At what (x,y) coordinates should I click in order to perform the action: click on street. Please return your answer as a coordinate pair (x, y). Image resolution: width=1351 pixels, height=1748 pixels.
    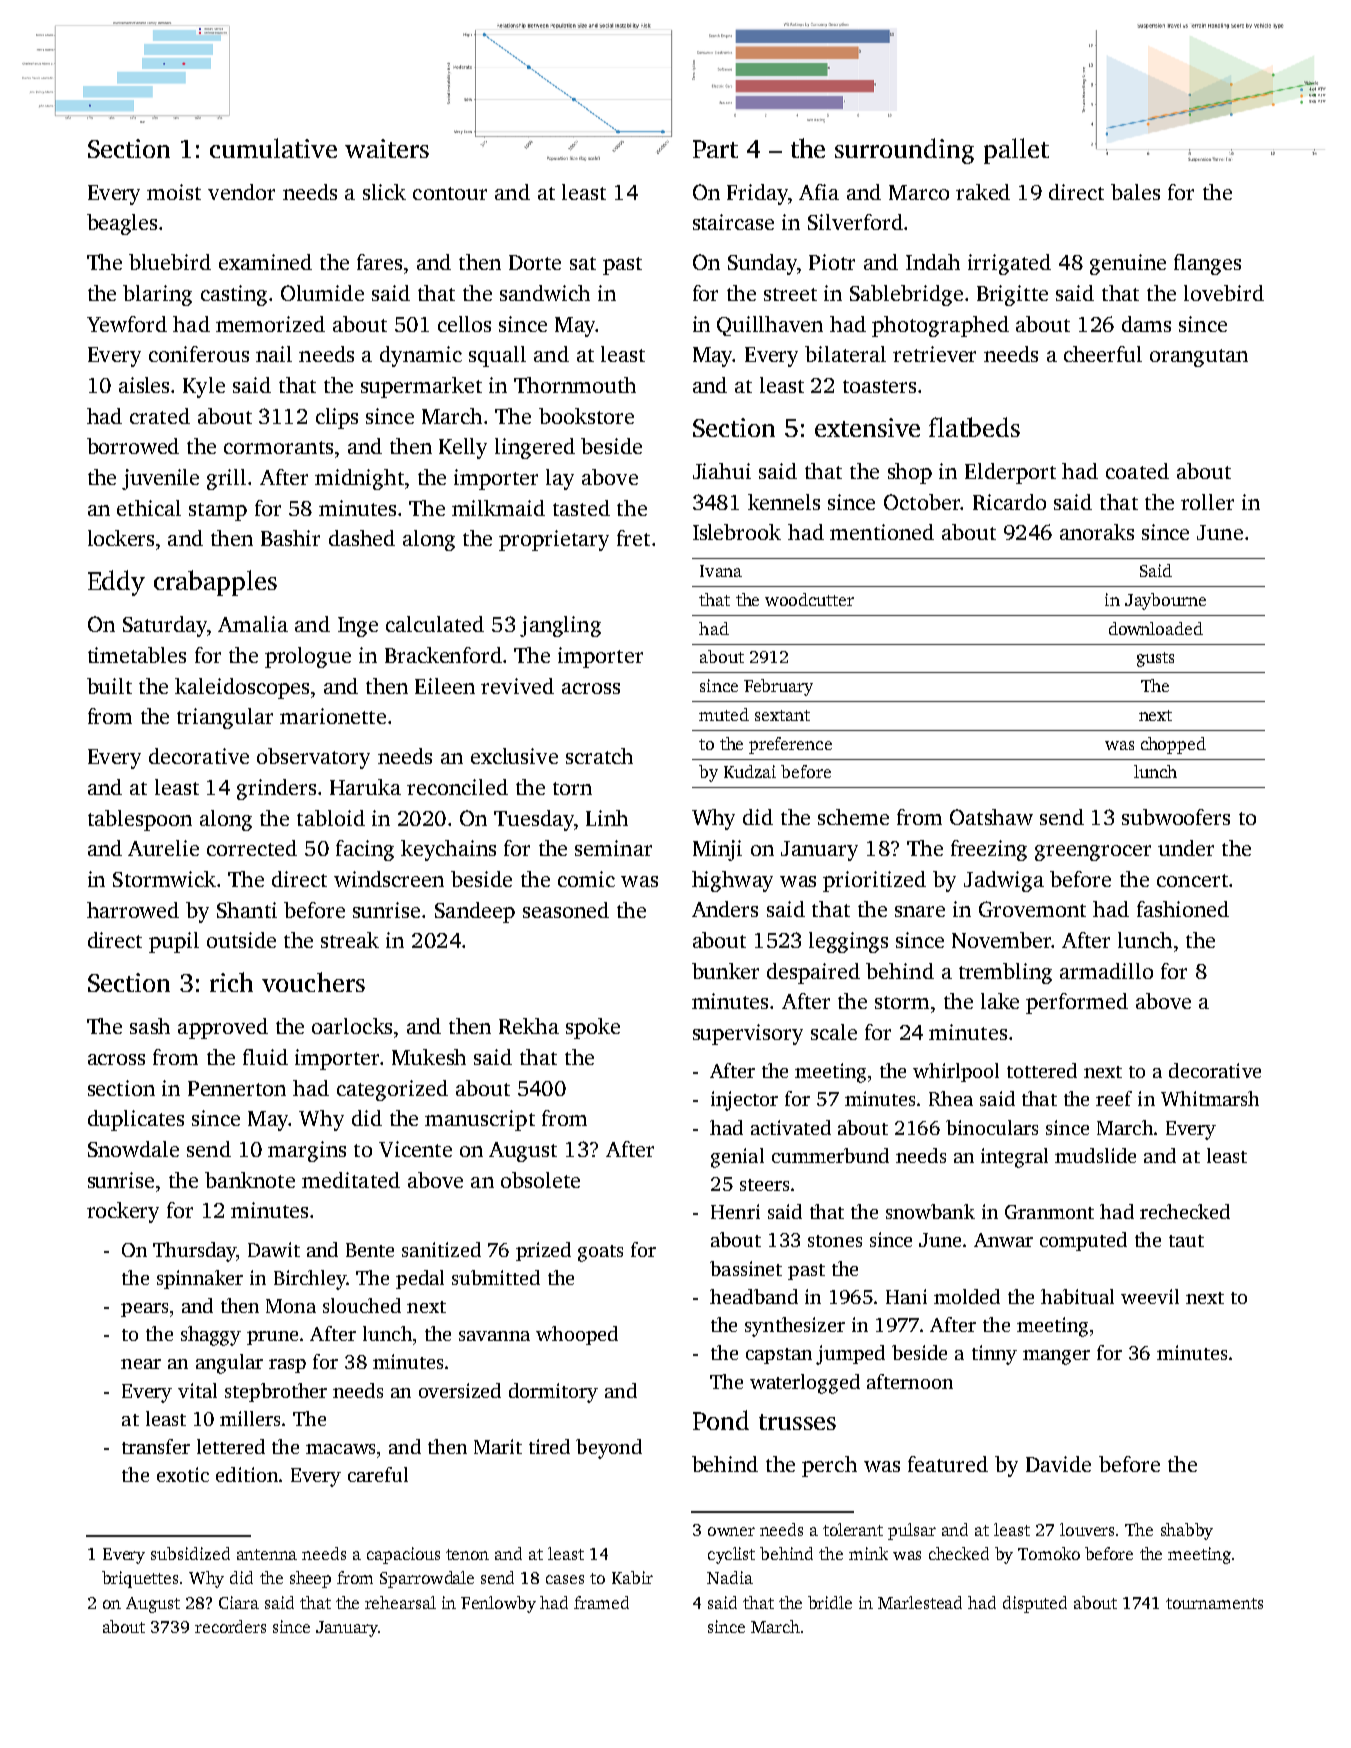
    Looking at the image, I should click on (790, 294).
